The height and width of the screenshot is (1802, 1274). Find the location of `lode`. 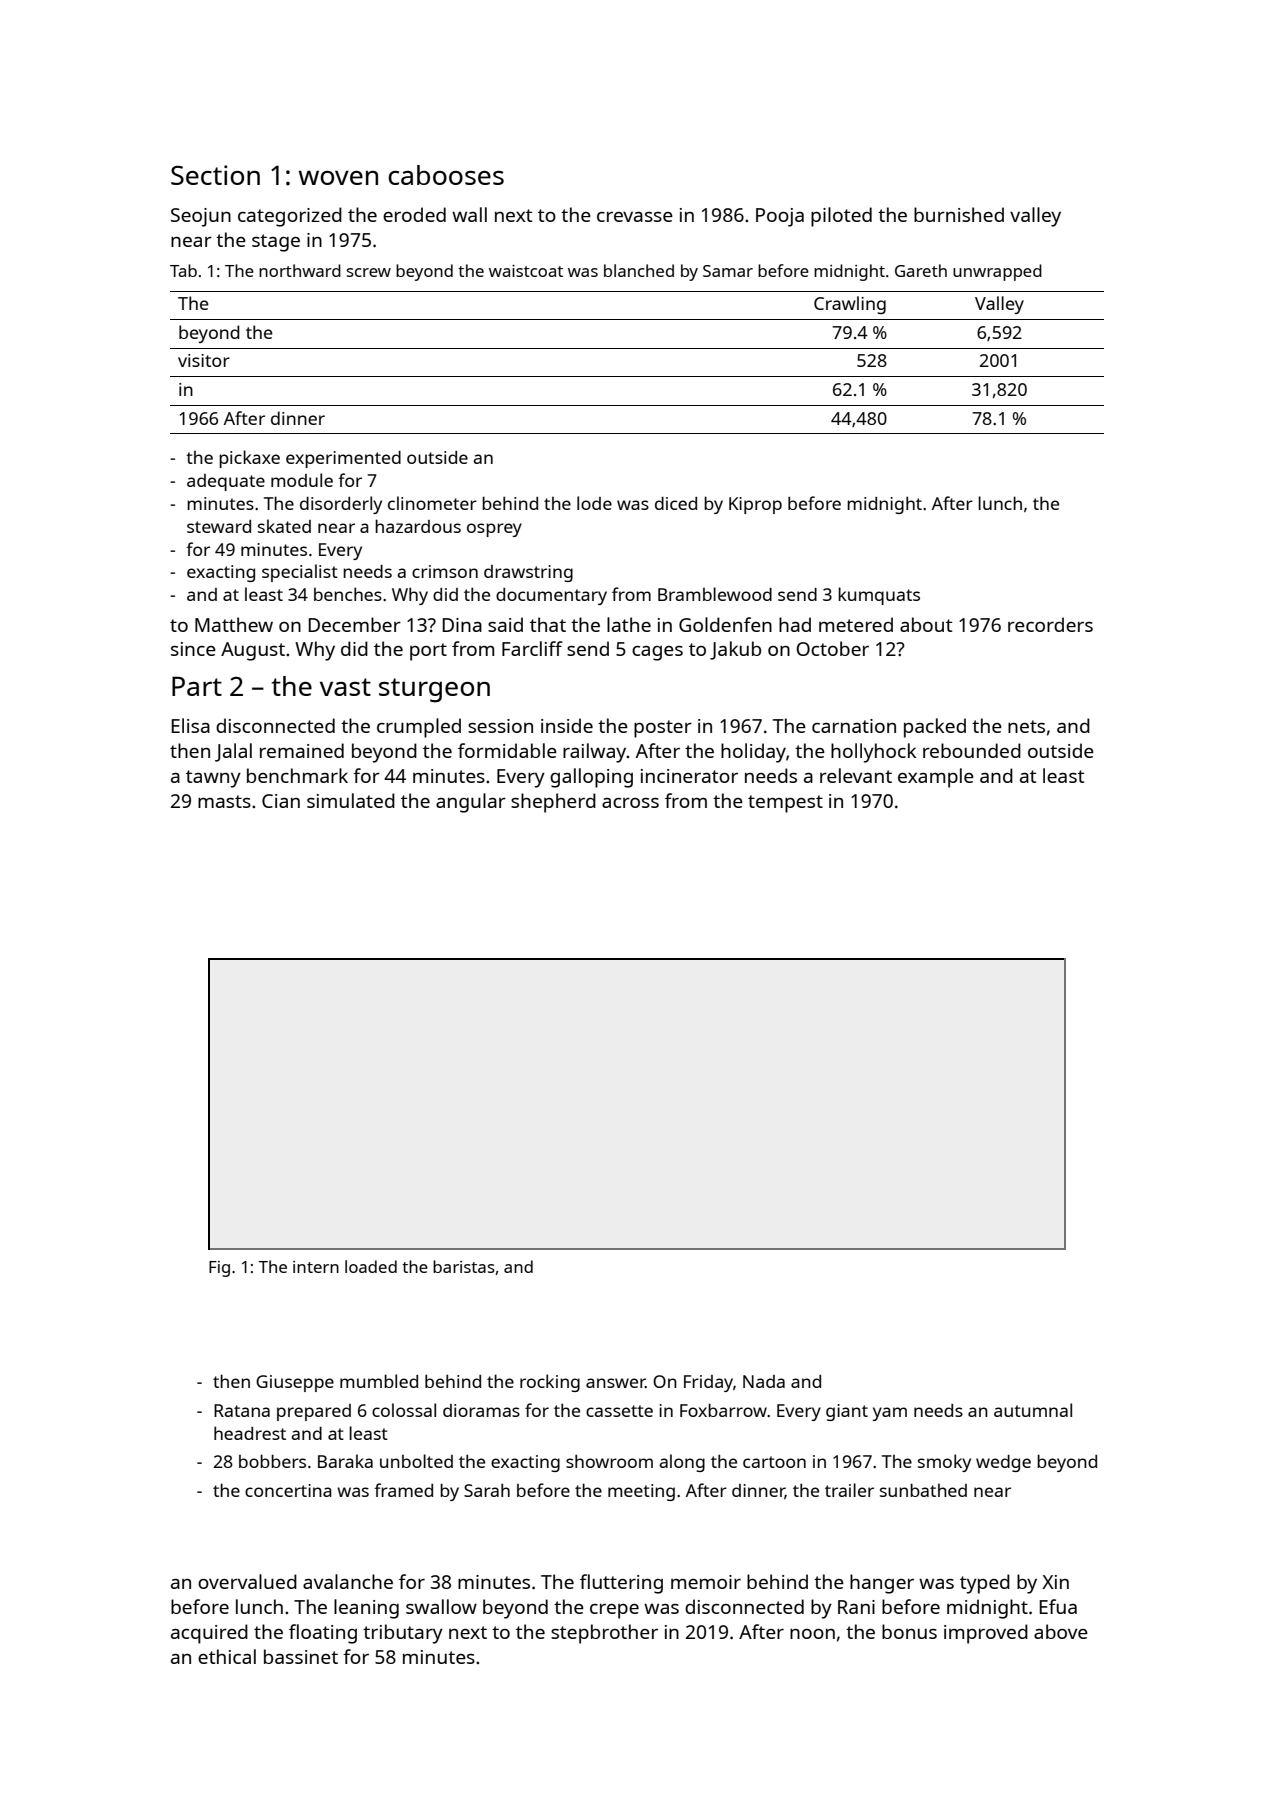

lode is located at coordinates (594, 503).
